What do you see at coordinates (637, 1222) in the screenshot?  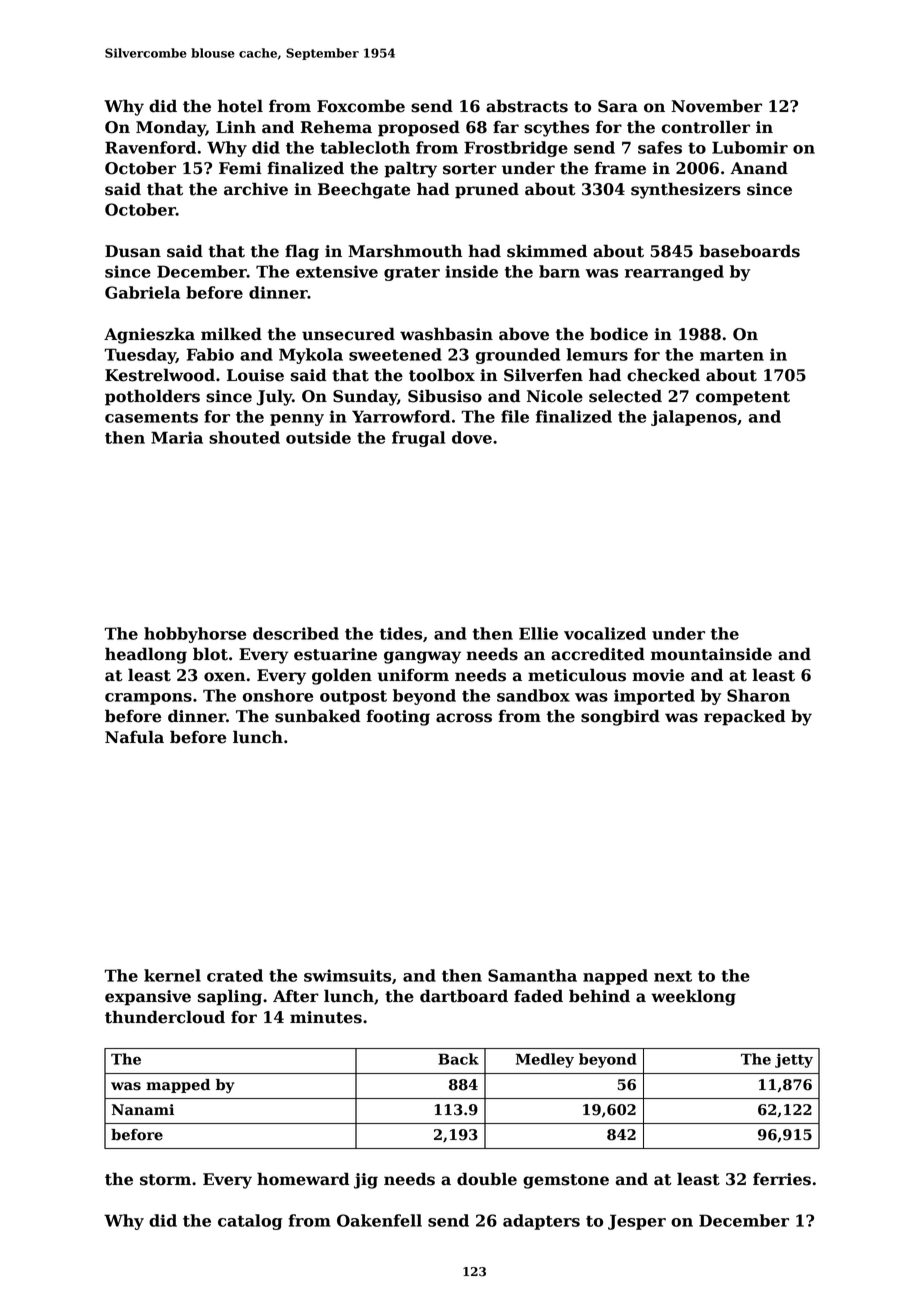 I see `Jesper` at bounding box center [637, 1222].
